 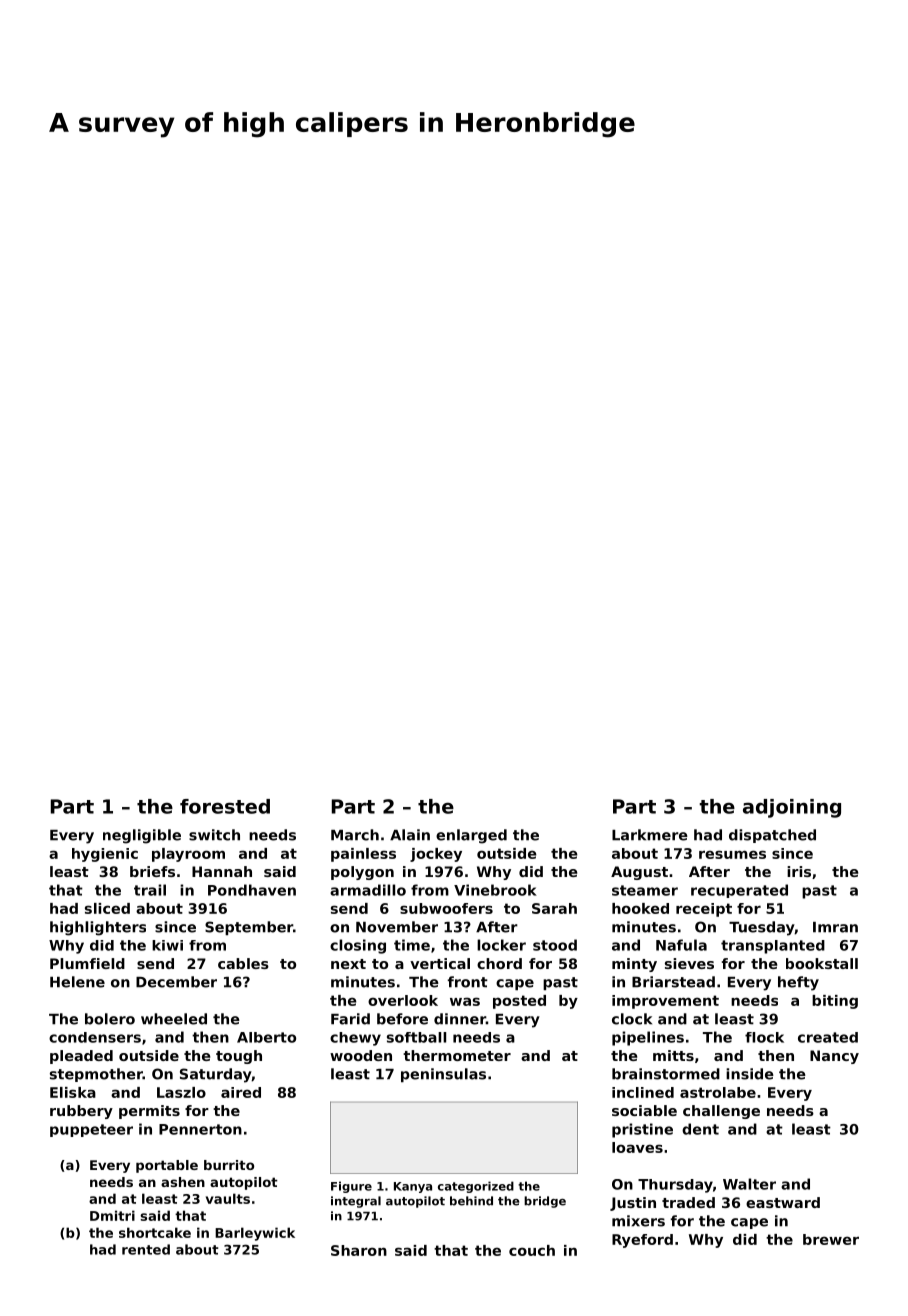 I want to click on Imran, so click(x=835, y=927).
